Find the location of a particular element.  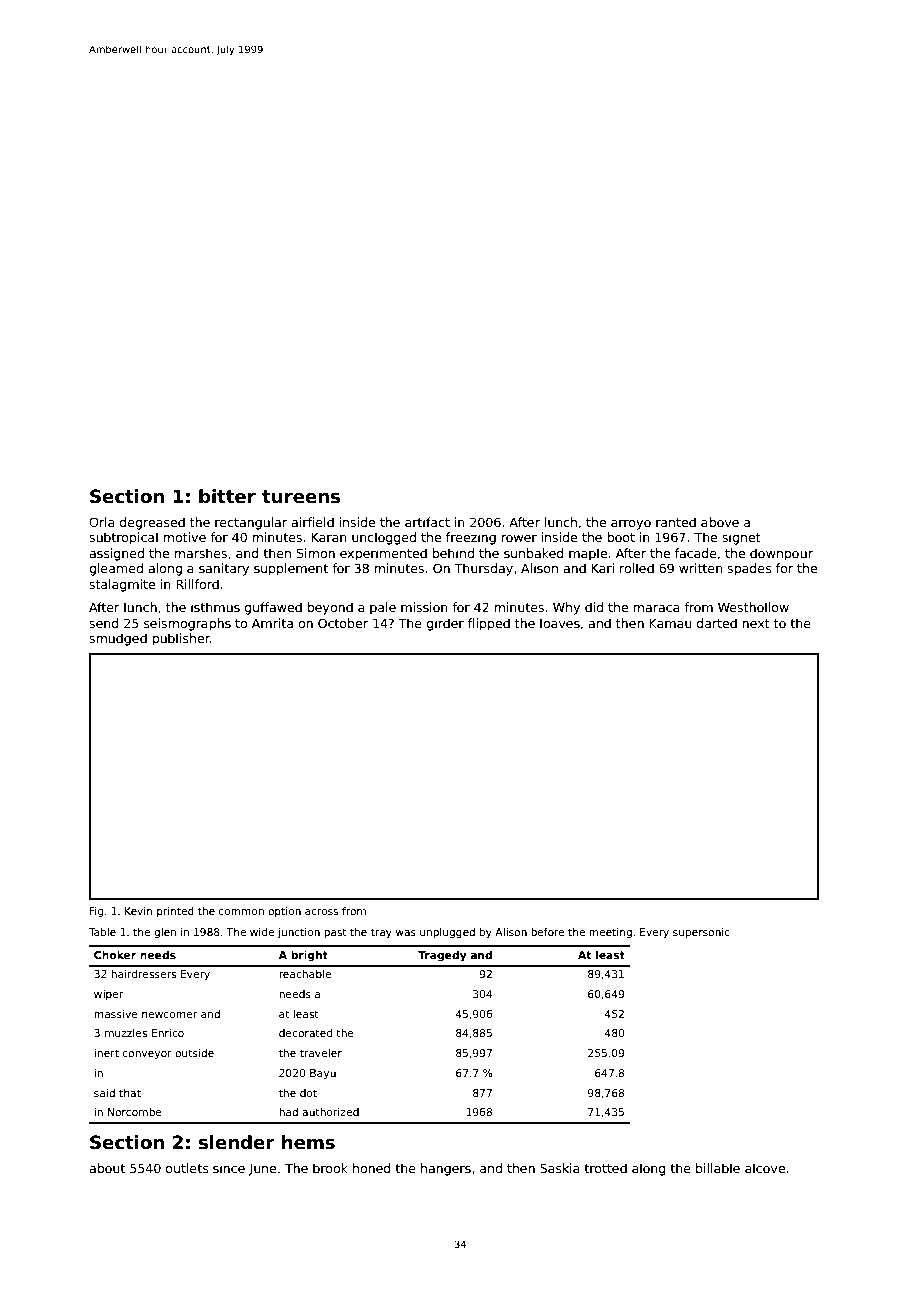

inert is located at coordinates (106, 1053).
